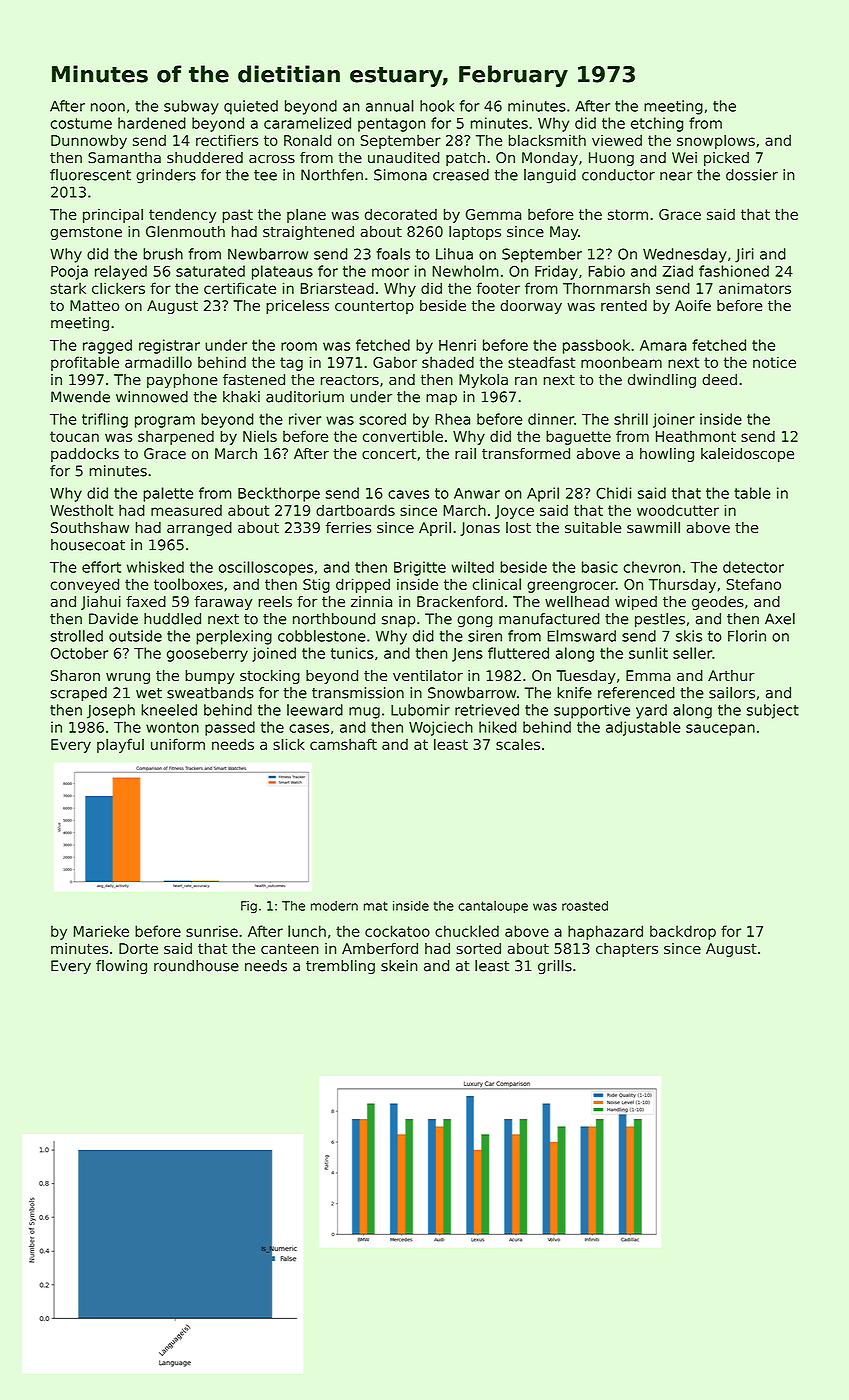 The width and height of the screenshot is (849, 1400). Describe the element at coordinates (155, 567) in the screenshot. I see `whisked` at that location.
